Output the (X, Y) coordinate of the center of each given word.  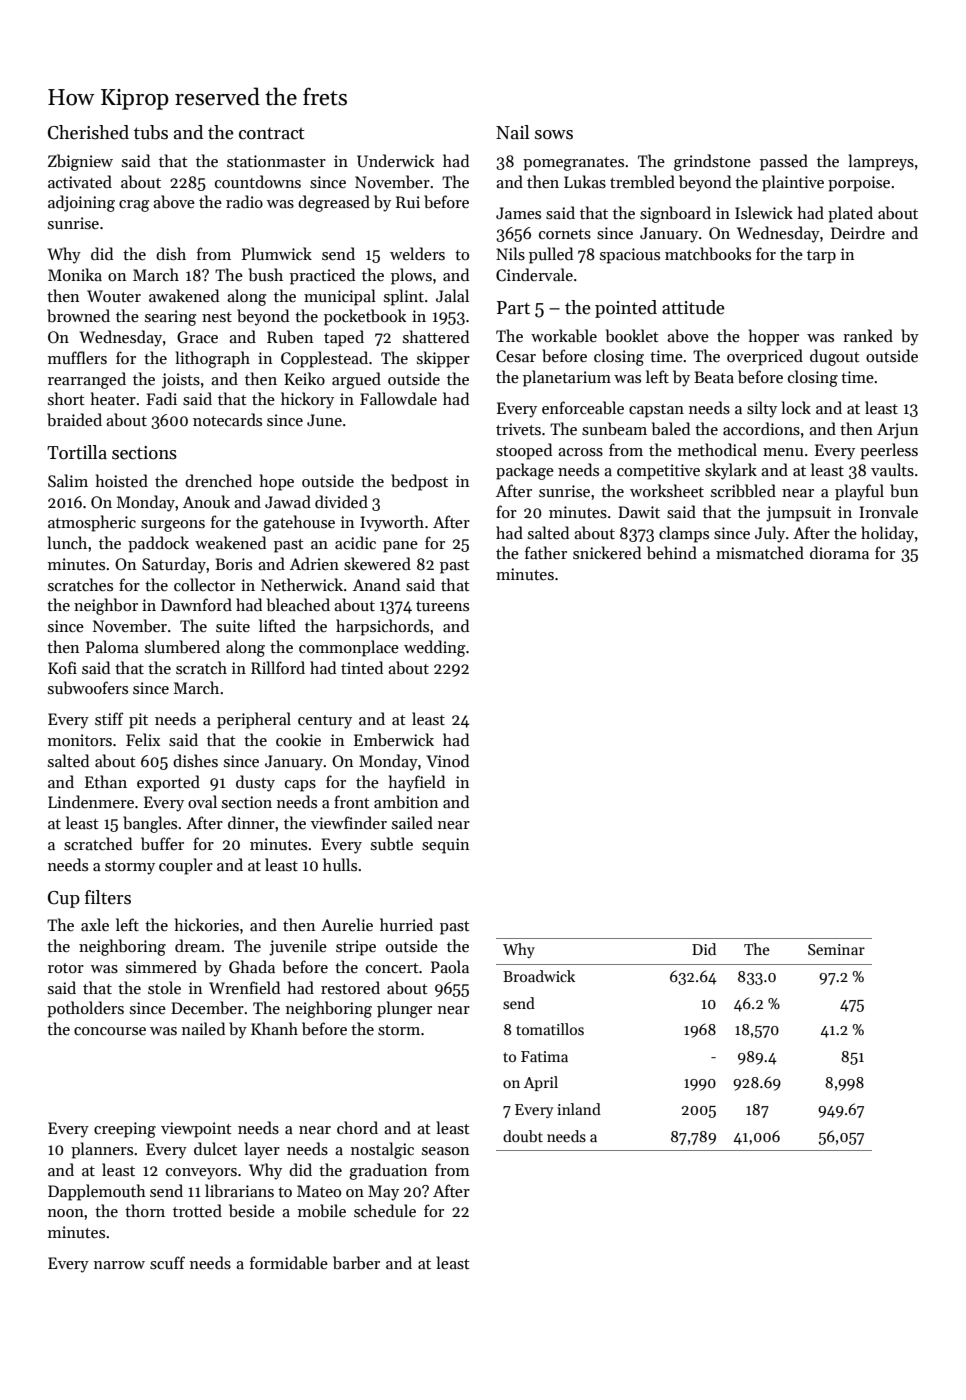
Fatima (544, 1056)
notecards (227, 419)
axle (95, 924)
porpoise (859, 184)
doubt (523, 1136)
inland (579, 1109)
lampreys (881, 162)
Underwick (395, 161)
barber (356, 1263)
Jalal (452, 295)
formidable (289, 1262)
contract (272, 133)
